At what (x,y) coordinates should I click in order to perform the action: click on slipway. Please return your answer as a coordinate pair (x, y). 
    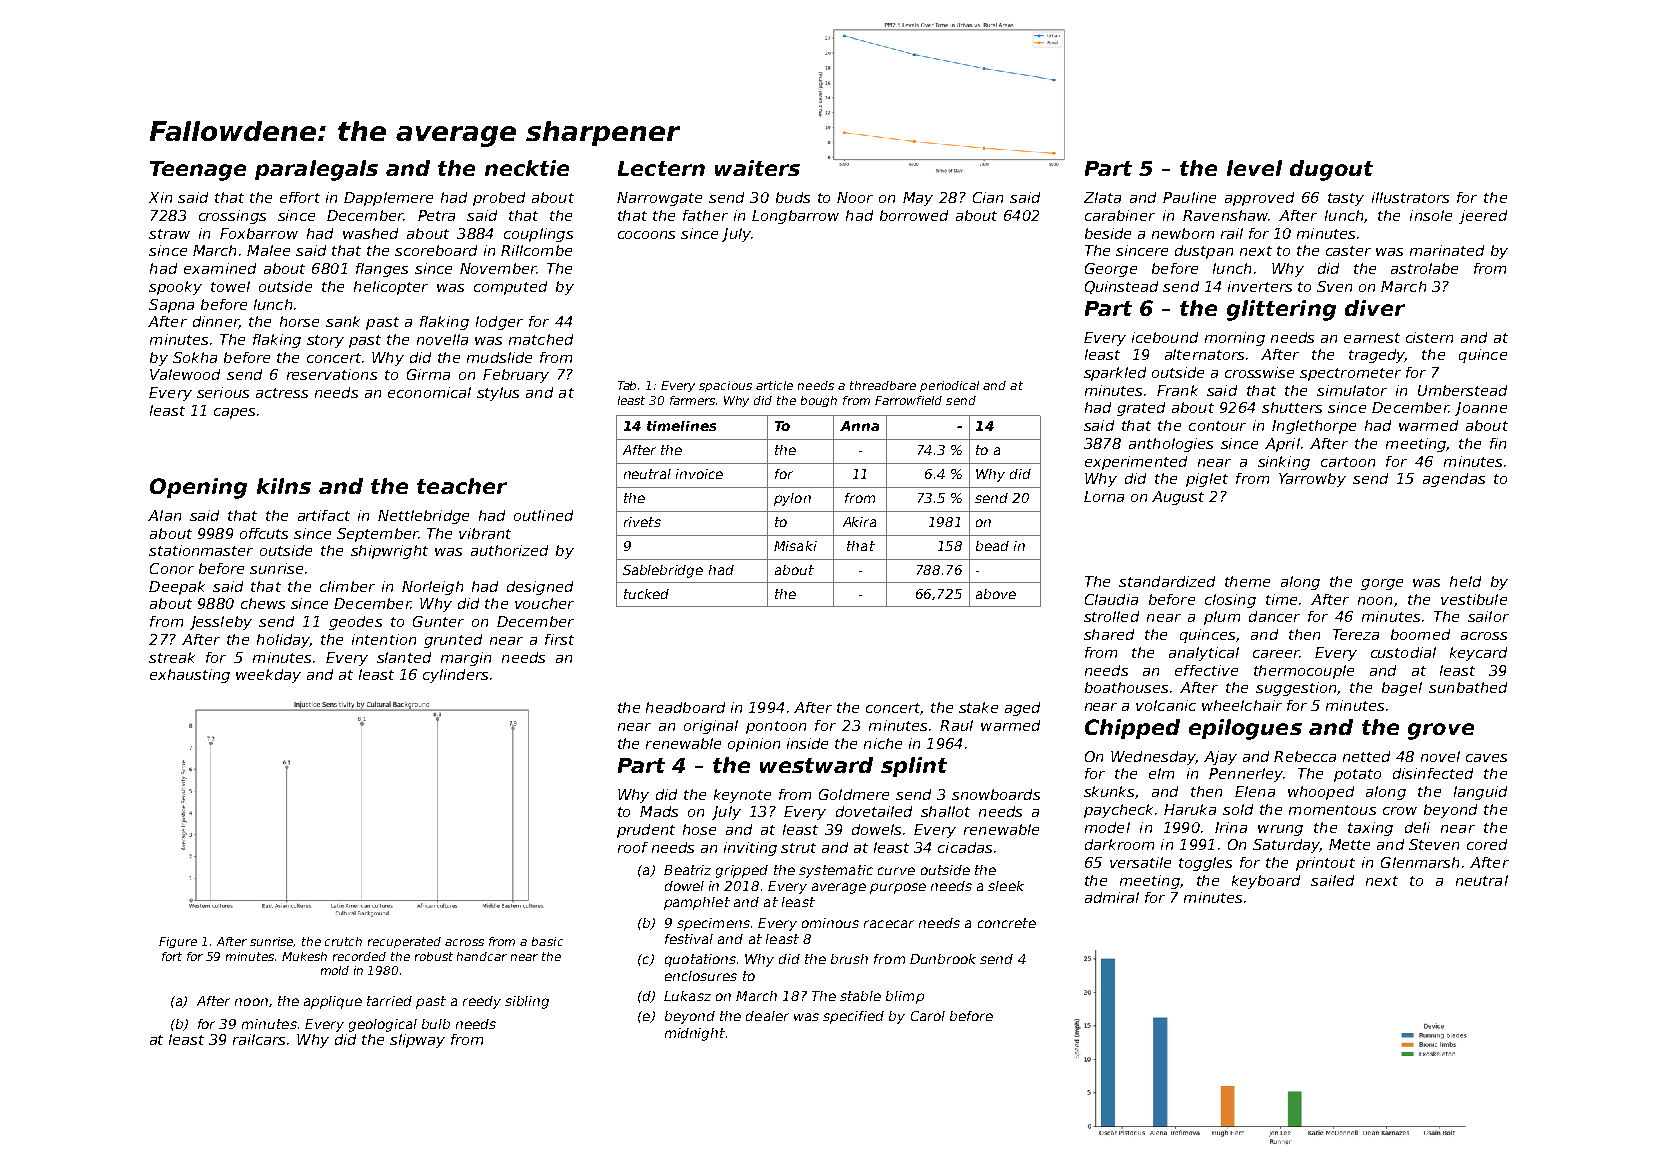
    Looking at the image, I should click on (417, 1041).
